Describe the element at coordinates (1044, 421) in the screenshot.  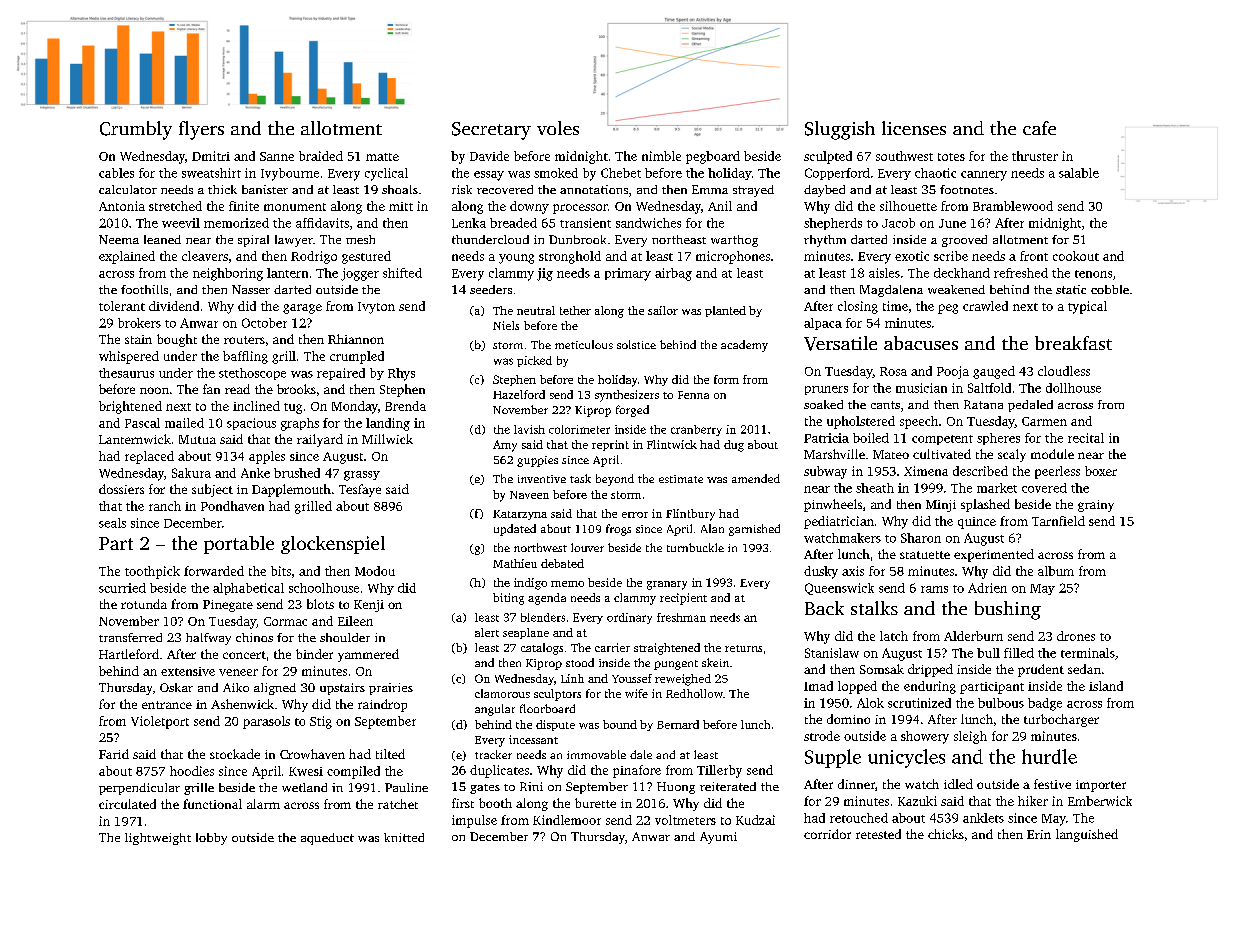
I see `Carmen` at that location.
